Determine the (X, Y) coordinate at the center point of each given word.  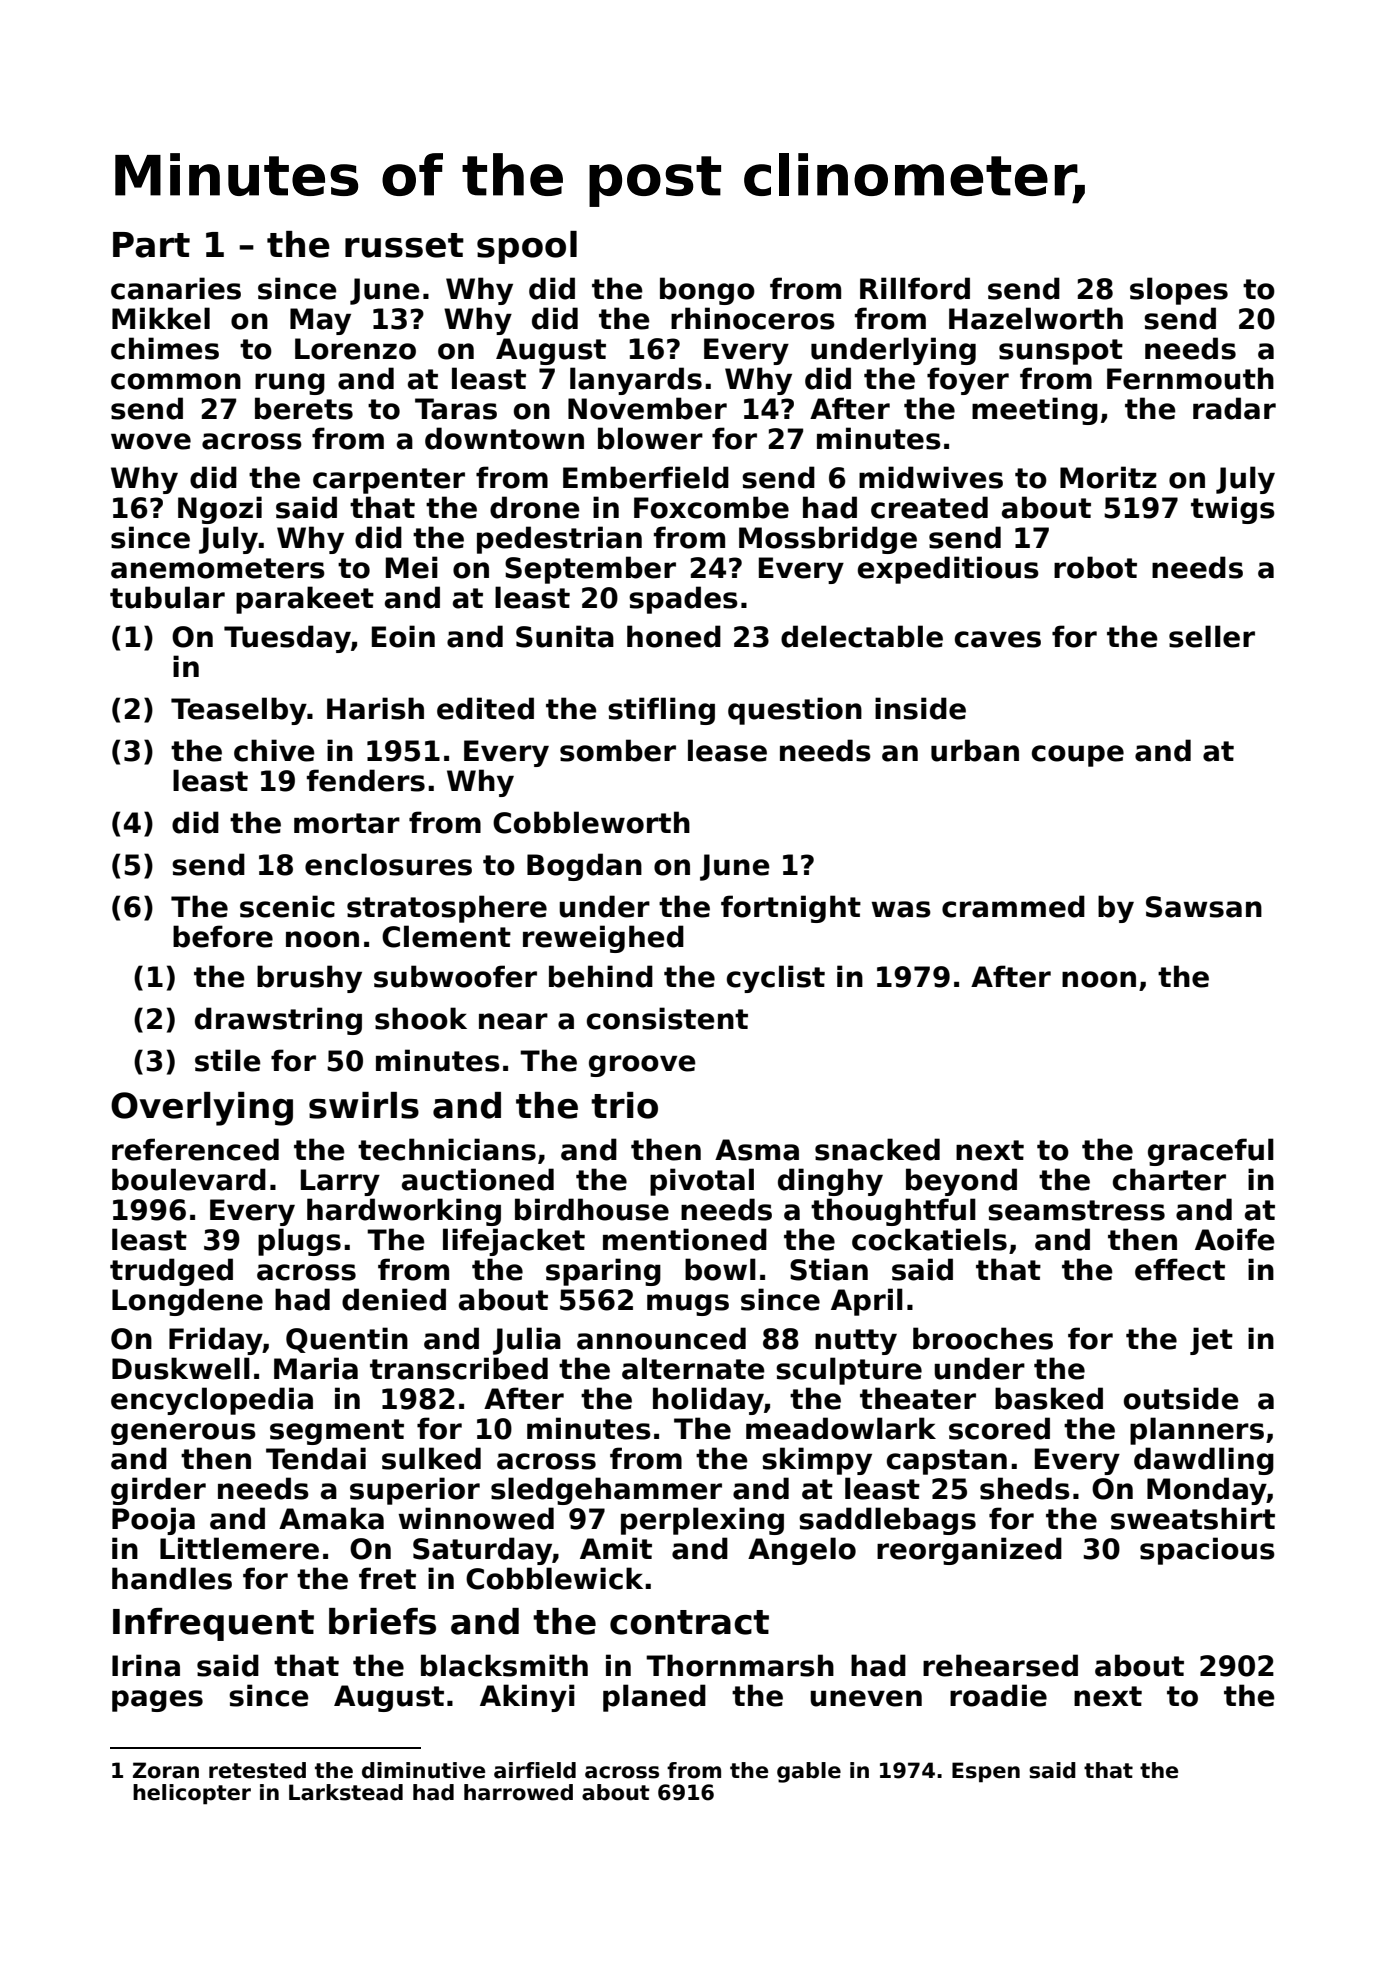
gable (809, 1772)
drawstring (278, 1021)
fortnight (791, 909)
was (901, 909)
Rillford (915, 288)
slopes (1179, 291)
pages (157, 1701)
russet (404, 245)
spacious (1207, 1551)
